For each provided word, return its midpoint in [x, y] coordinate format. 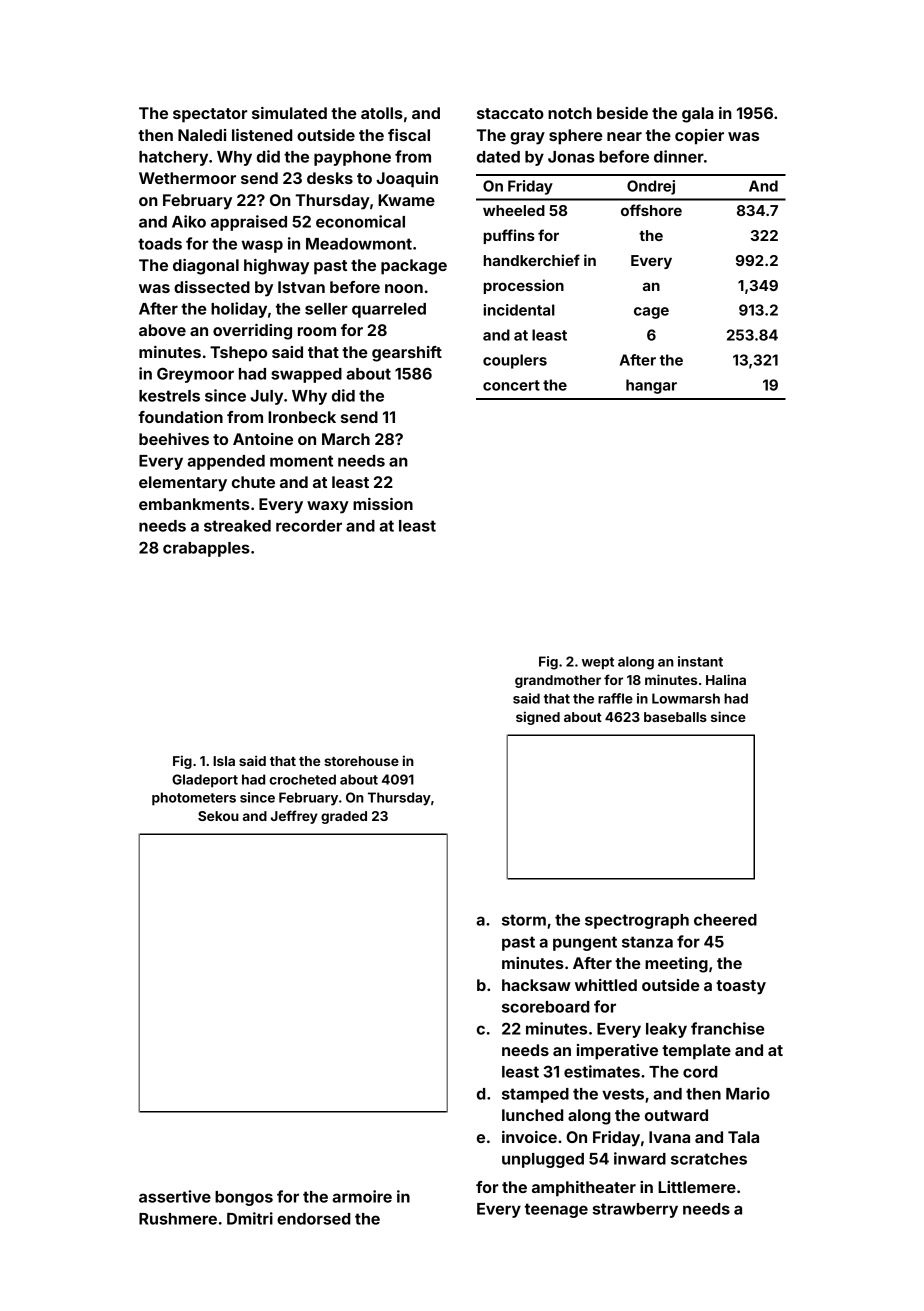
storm [524, 920]
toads [160, 244]
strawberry [635, 1210]
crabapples [206, 549]
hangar [651, 386]
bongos [244, 1198]
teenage [556, 1210]
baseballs [675, 717]
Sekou [218, 816]
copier [699, 137]
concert [511, 385]
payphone [352, 158]
